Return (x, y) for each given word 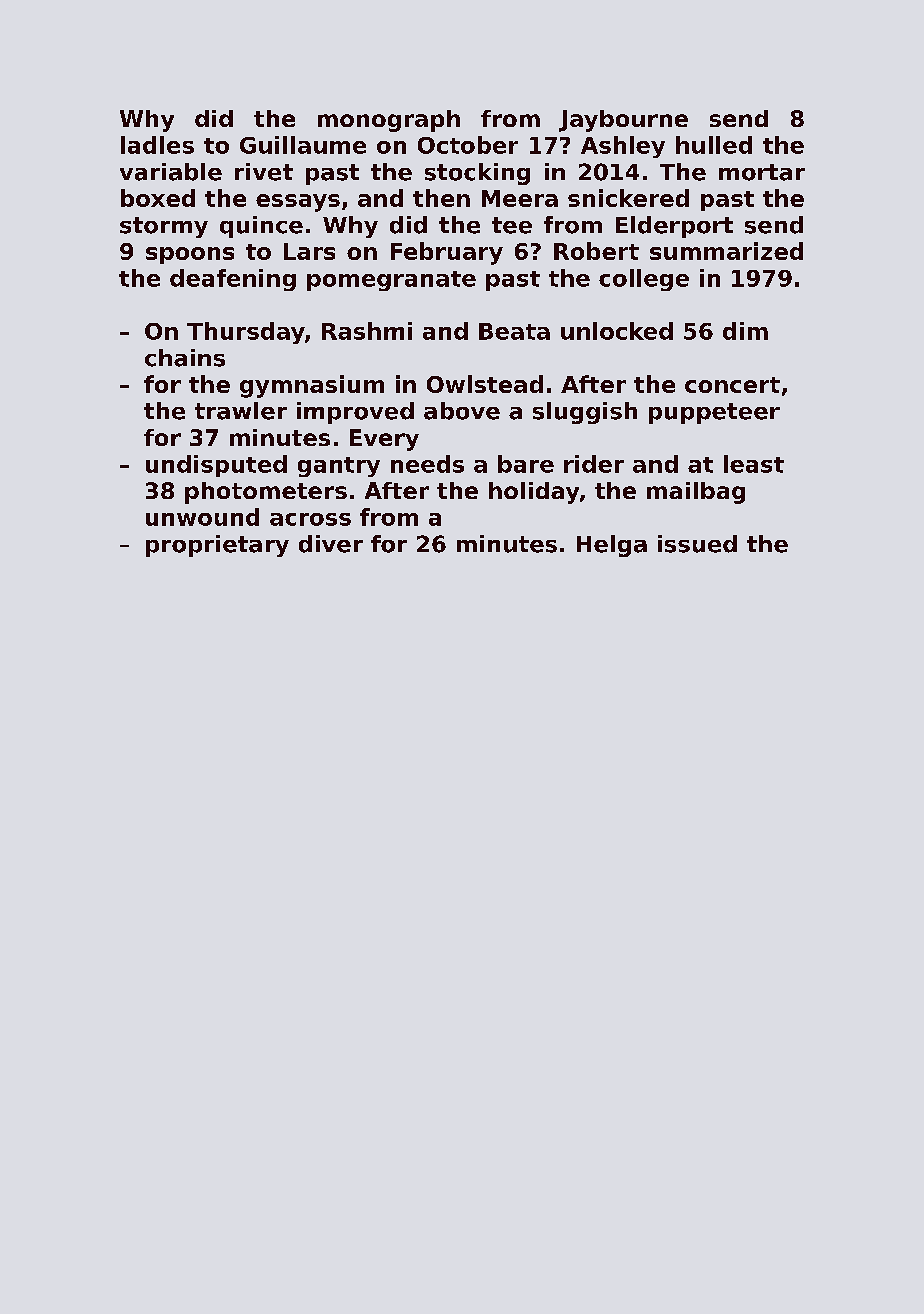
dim (745, 331)
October (468, 145)
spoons (190, 255)
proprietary (217, 546)
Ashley (623, 147)
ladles (157, 145)
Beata (514, 331)
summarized (726, 251)
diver (331, 544)
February (447, 253)
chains (185, 358)
